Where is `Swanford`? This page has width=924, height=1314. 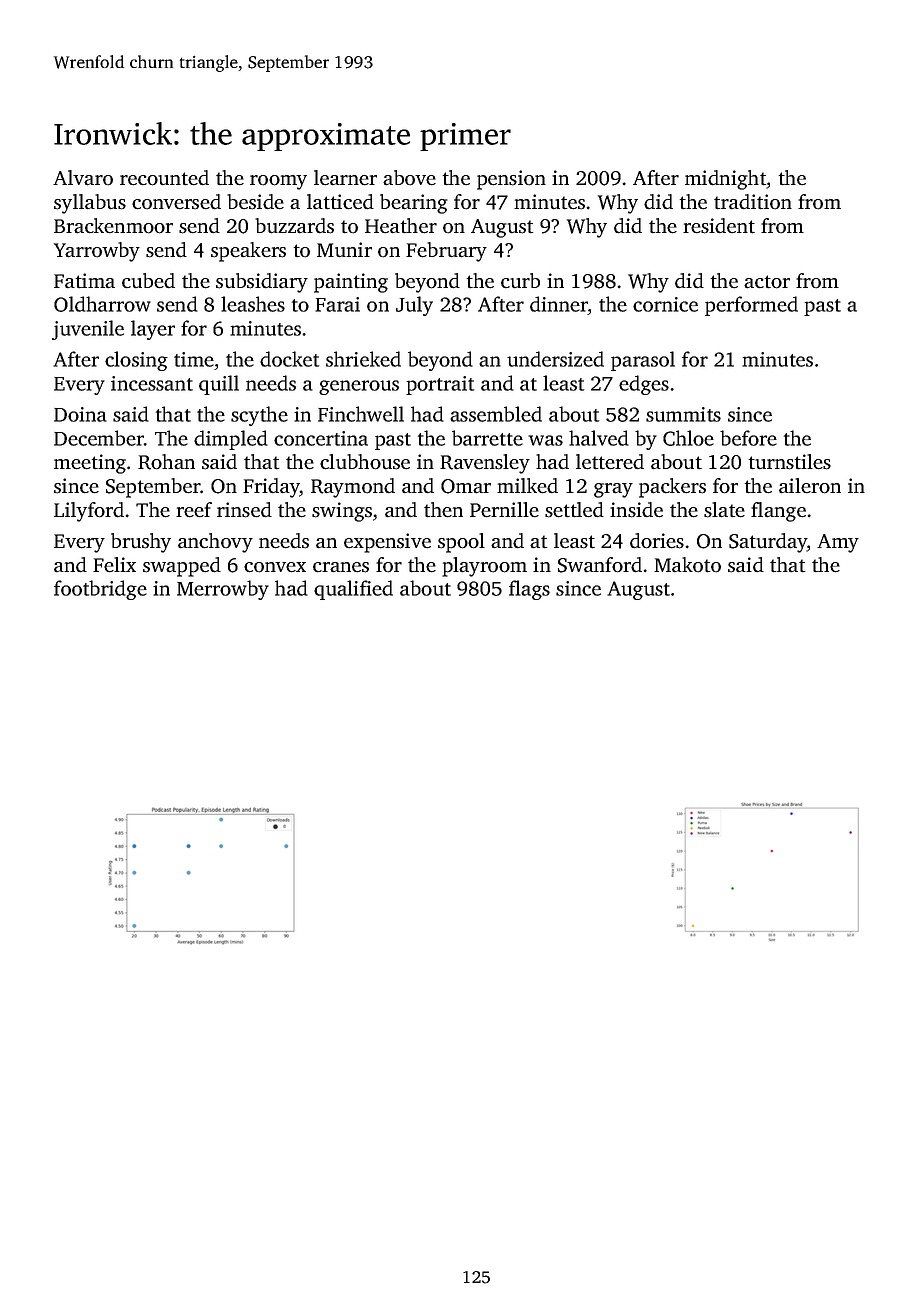 Swanford is located at coordinates (600, 565).
